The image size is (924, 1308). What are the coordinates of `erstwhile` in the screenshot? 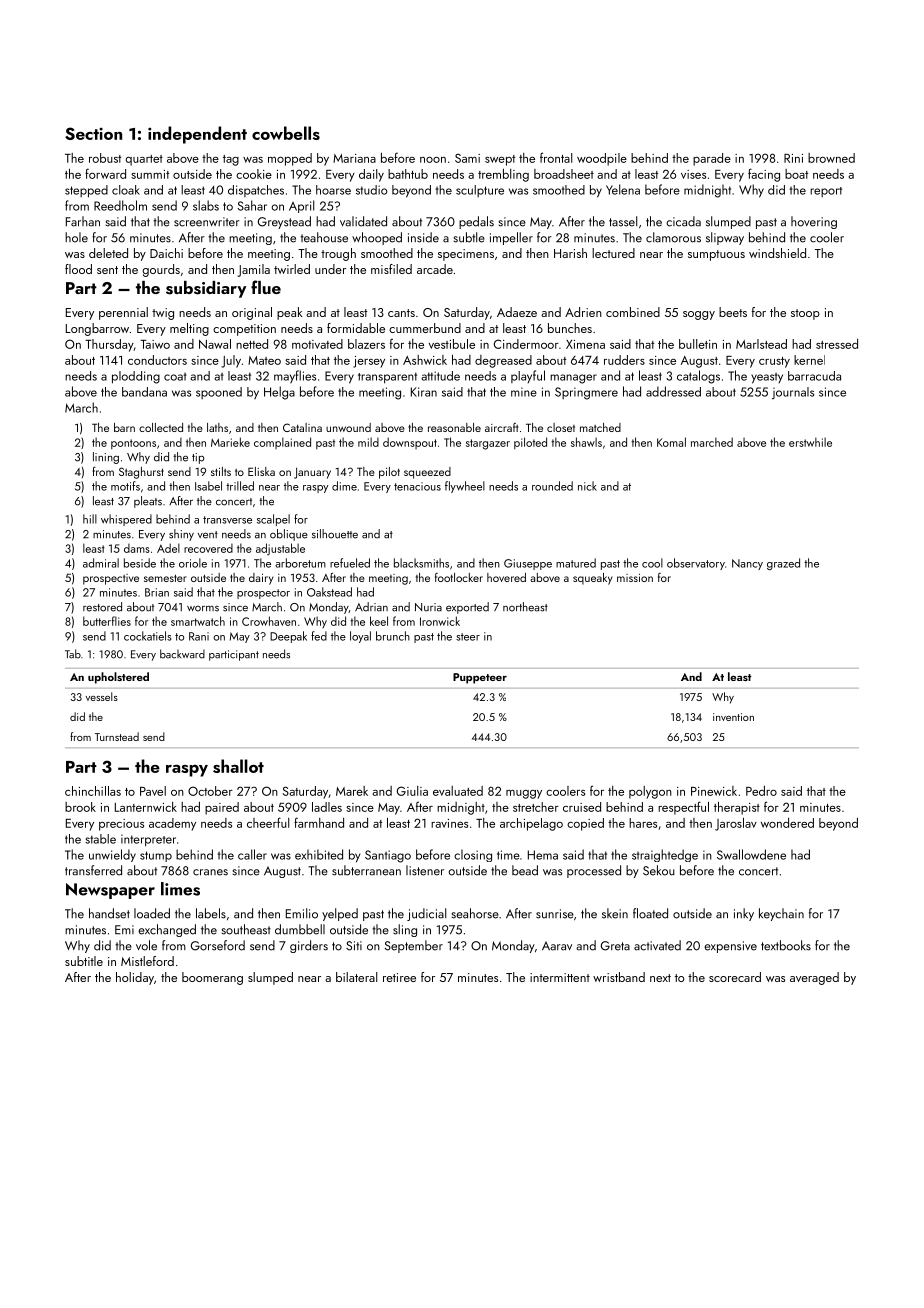 It's located at (810, 442).
